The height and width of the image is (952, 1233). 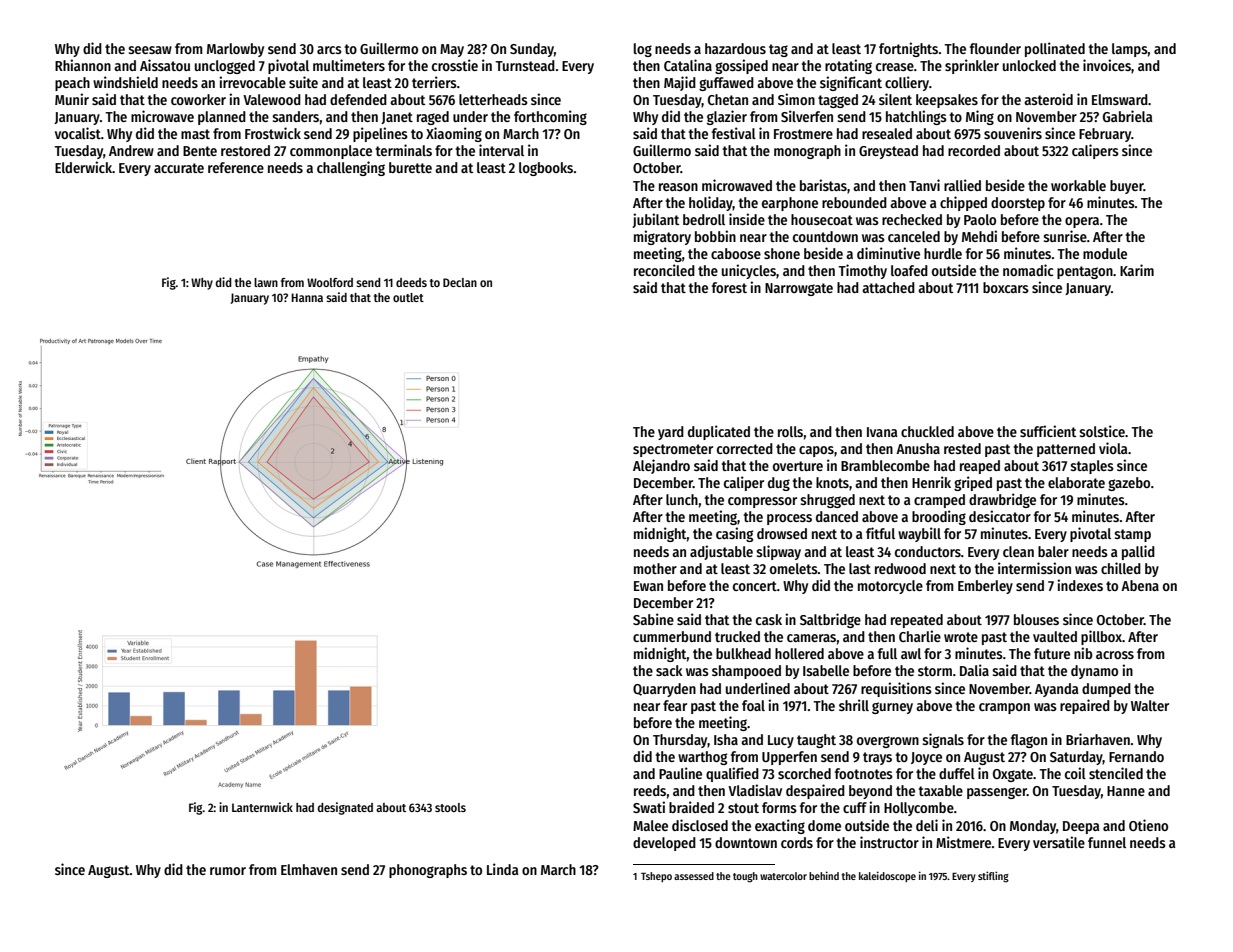 I want to click on Munir, so click(x=72, y=99).
